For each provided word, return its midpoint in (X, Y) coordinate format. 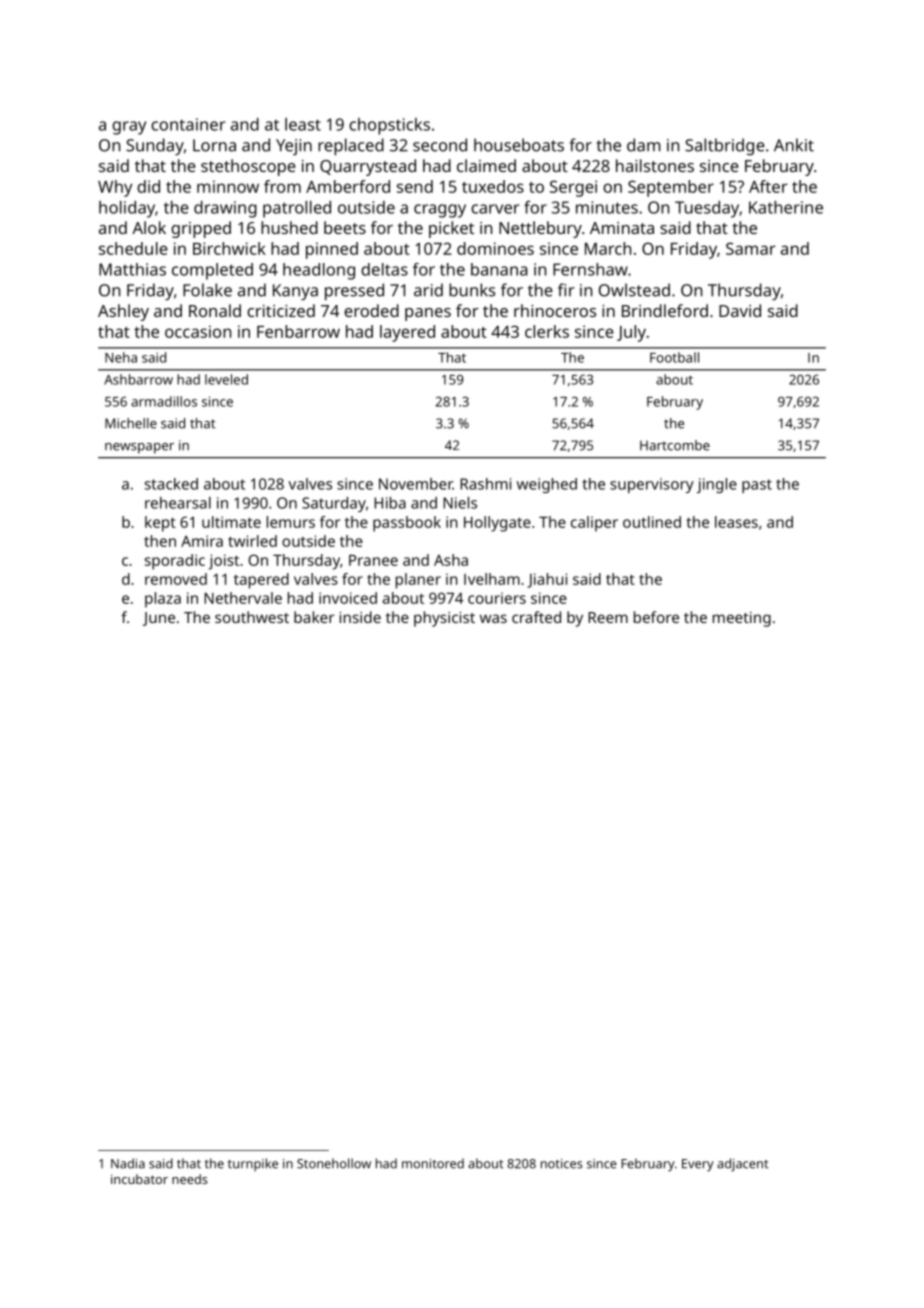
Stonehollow (334, 1163)
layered (407, 333)
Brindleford (665, 310)
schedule (133, 248)
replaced (351, 147)
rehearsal (178, 503)
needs (189, 1179)
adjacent (742, 1165)
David (740, 310)
